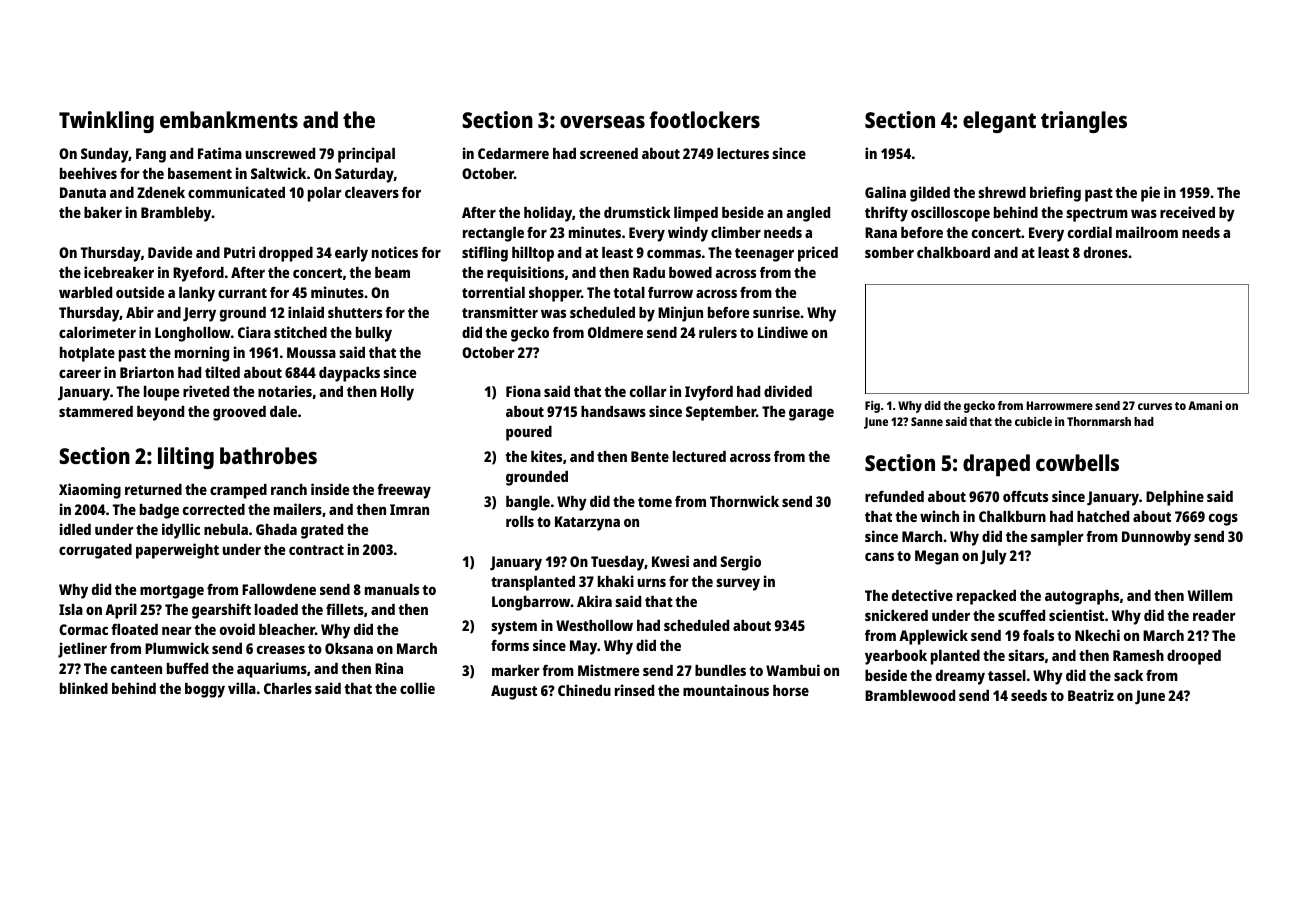 This document has width=1308, height=924. What do you see at coordinates (84, 688) in the document?
I see `blinked` at bounding box center [84, 688].
